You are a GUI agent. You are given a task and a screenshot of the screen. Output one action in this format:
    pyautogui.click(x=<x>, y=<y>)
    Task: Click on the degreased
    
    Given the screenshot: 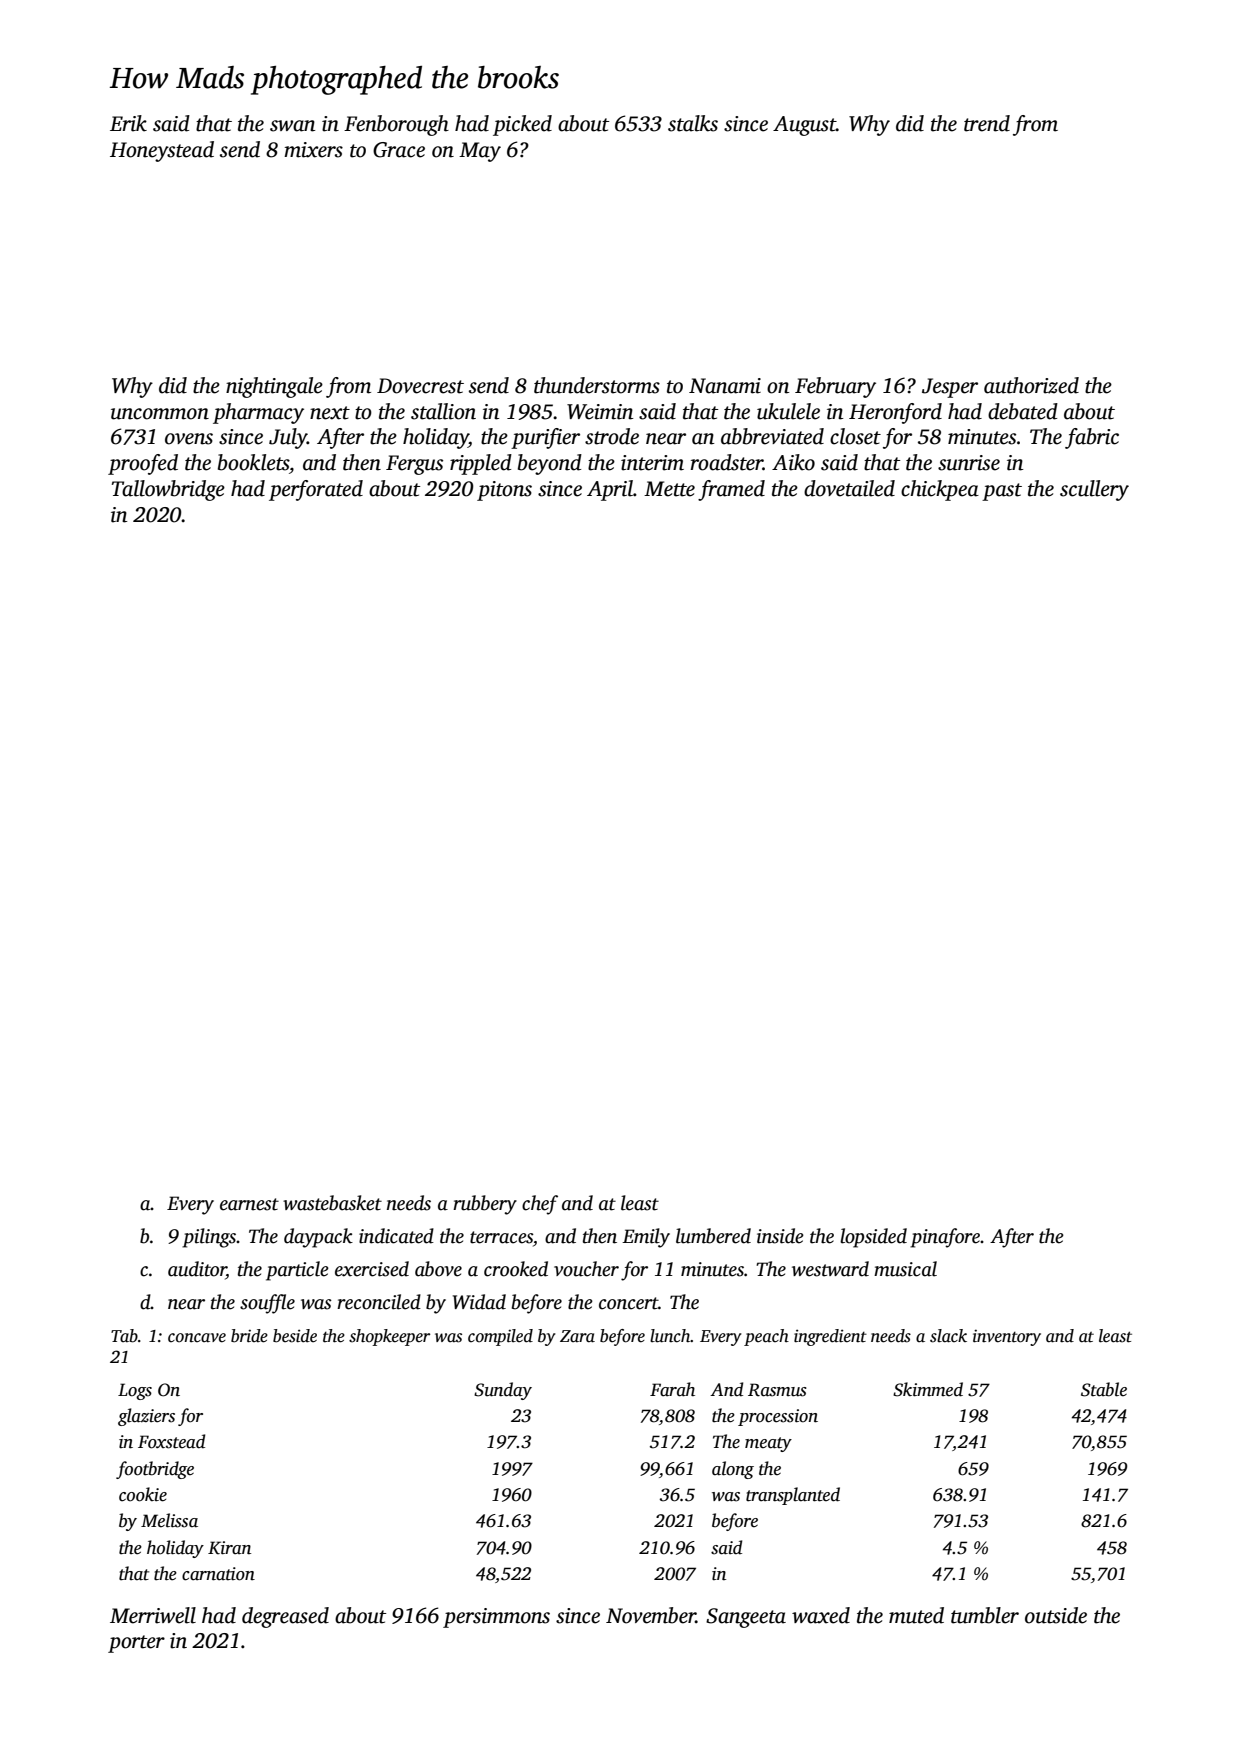 What is the action you would take?
    pyautogui.click(x=285, y=1617)
